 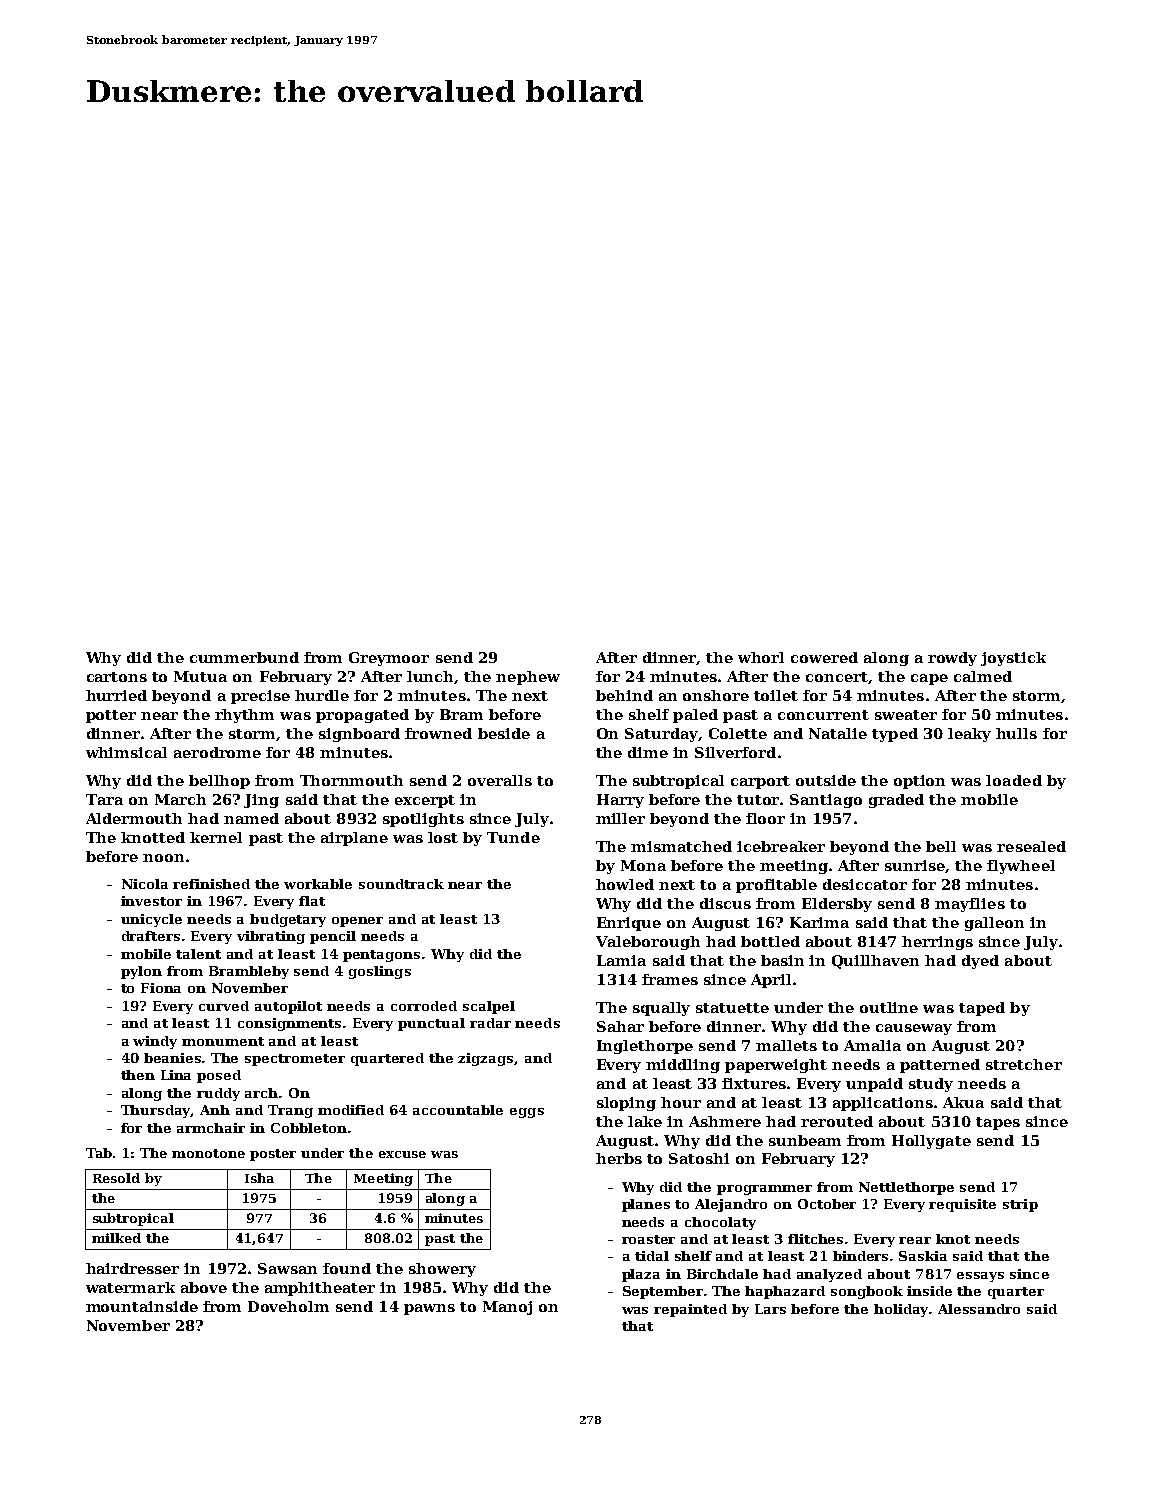 I want to click on monument, so click(x=223, y=1041).
